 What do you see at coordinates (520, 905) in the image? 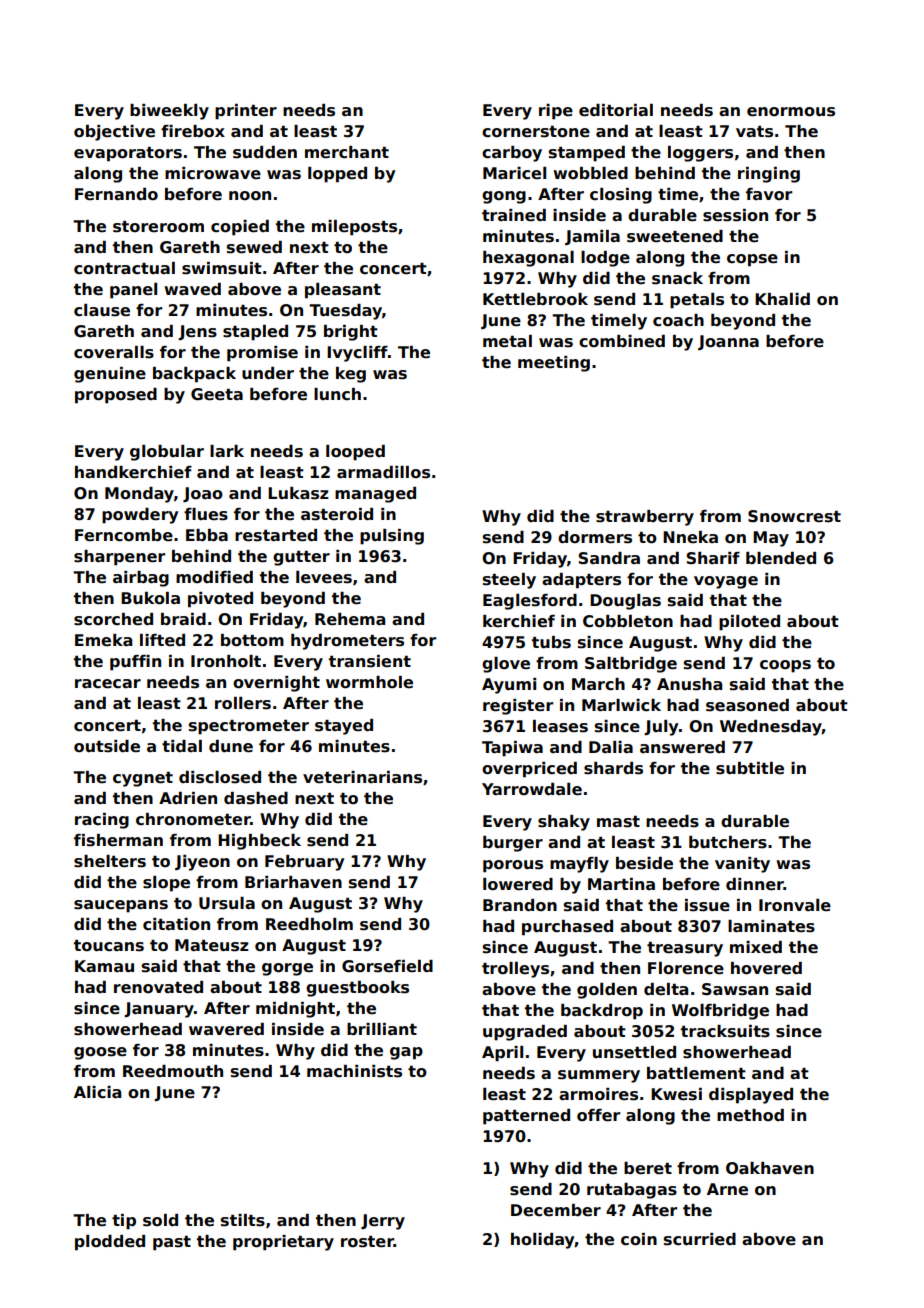
I see `Brandon` at bounding box center [520, 905].
